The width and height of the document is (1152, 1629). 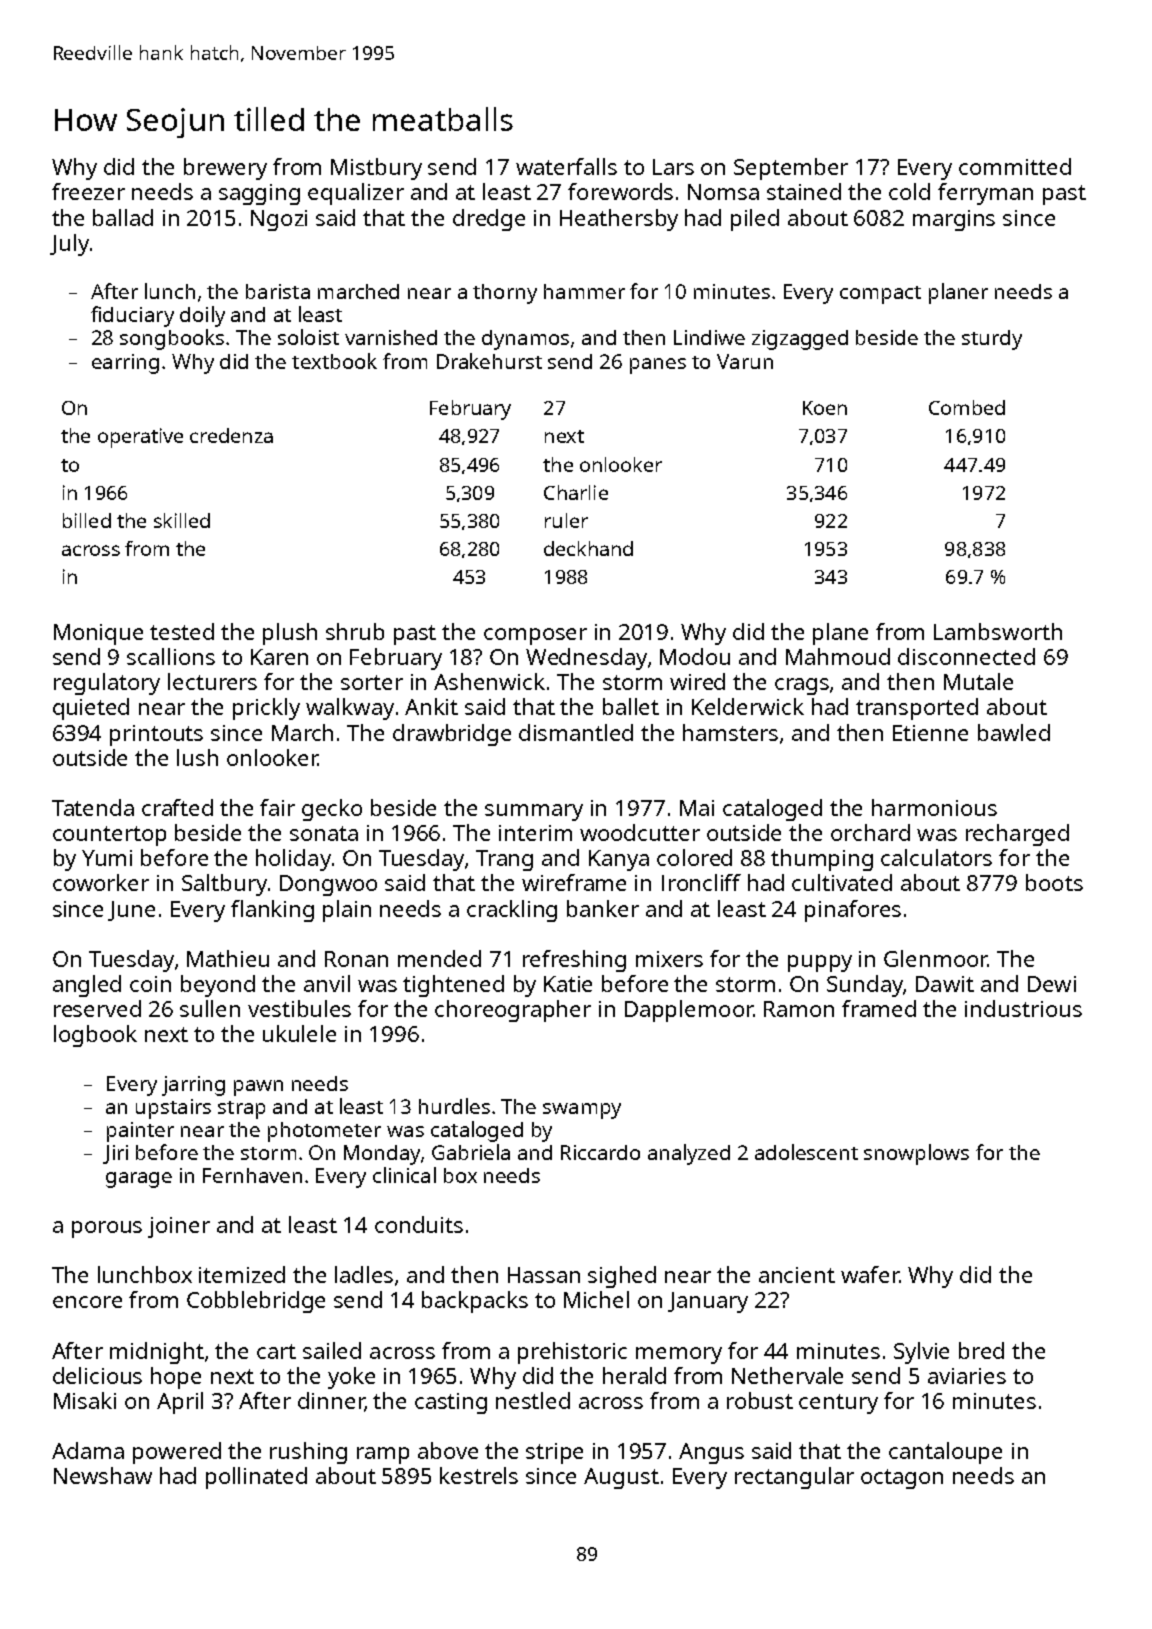 I want to click on skilled, so click(x=182, y=520).
